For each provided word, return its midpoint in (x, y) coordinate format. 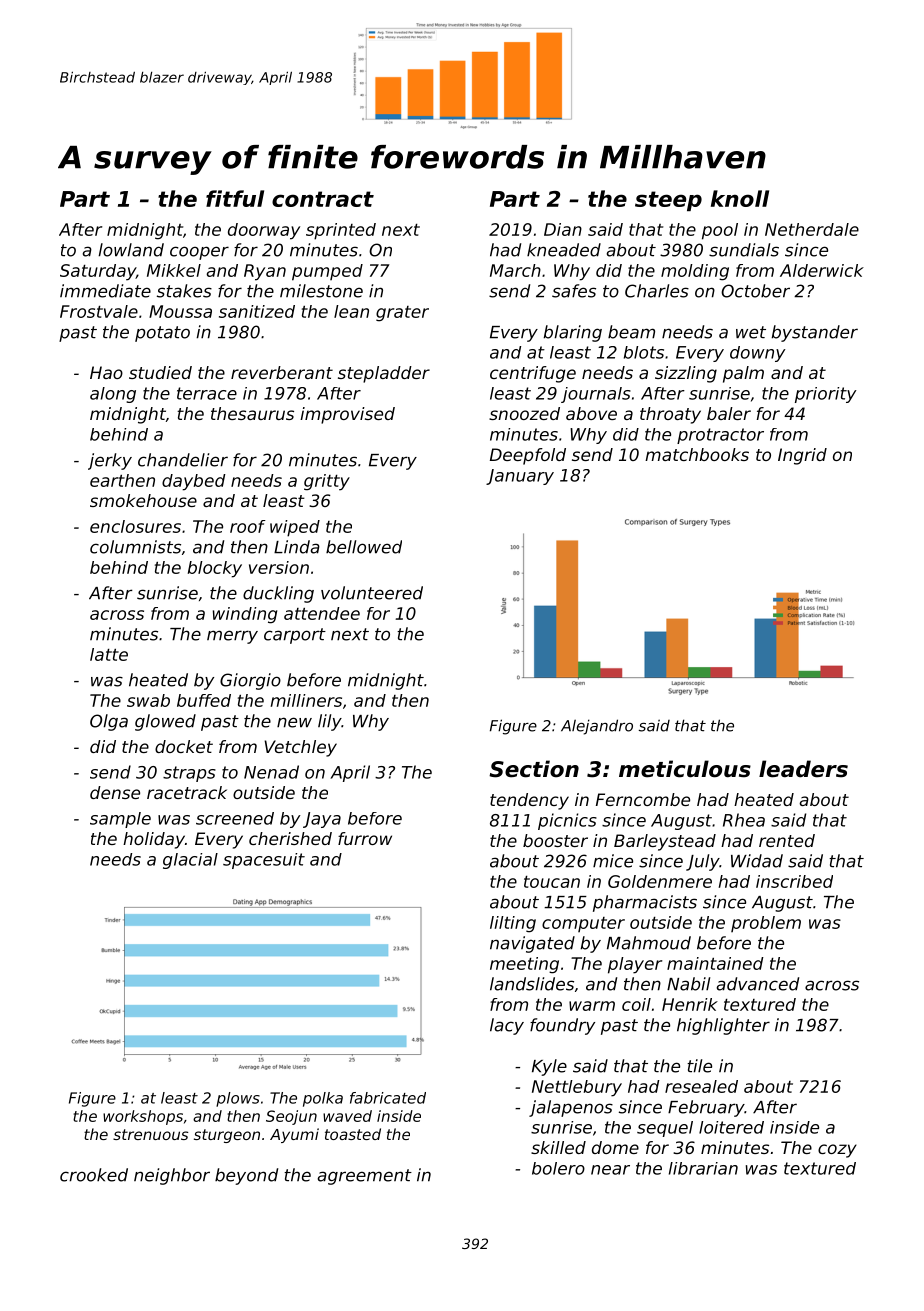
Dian (563, 229)
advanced (757, 984)
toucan (552, 882)
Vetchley (300, 748)
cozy (837, 1151)
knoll (740, 198)
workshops (143, 1117)
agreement (364, 1177)
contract (323, 199)
